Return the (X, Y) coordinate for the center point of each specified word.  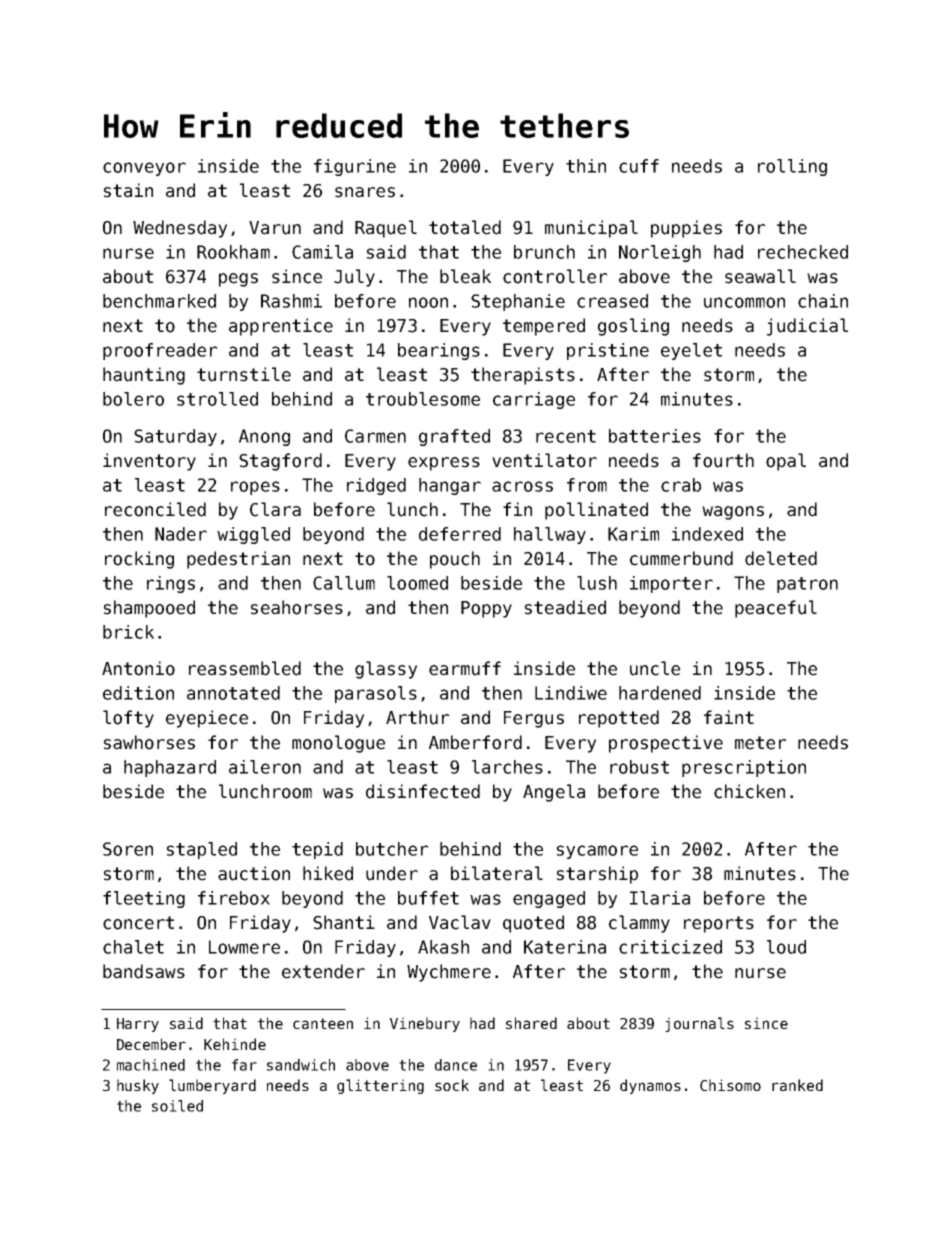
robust (639, 767)
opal (786, 462)
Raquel (386, 229)
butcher (392, 849)
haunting (144, 376)
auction (254, 873)
